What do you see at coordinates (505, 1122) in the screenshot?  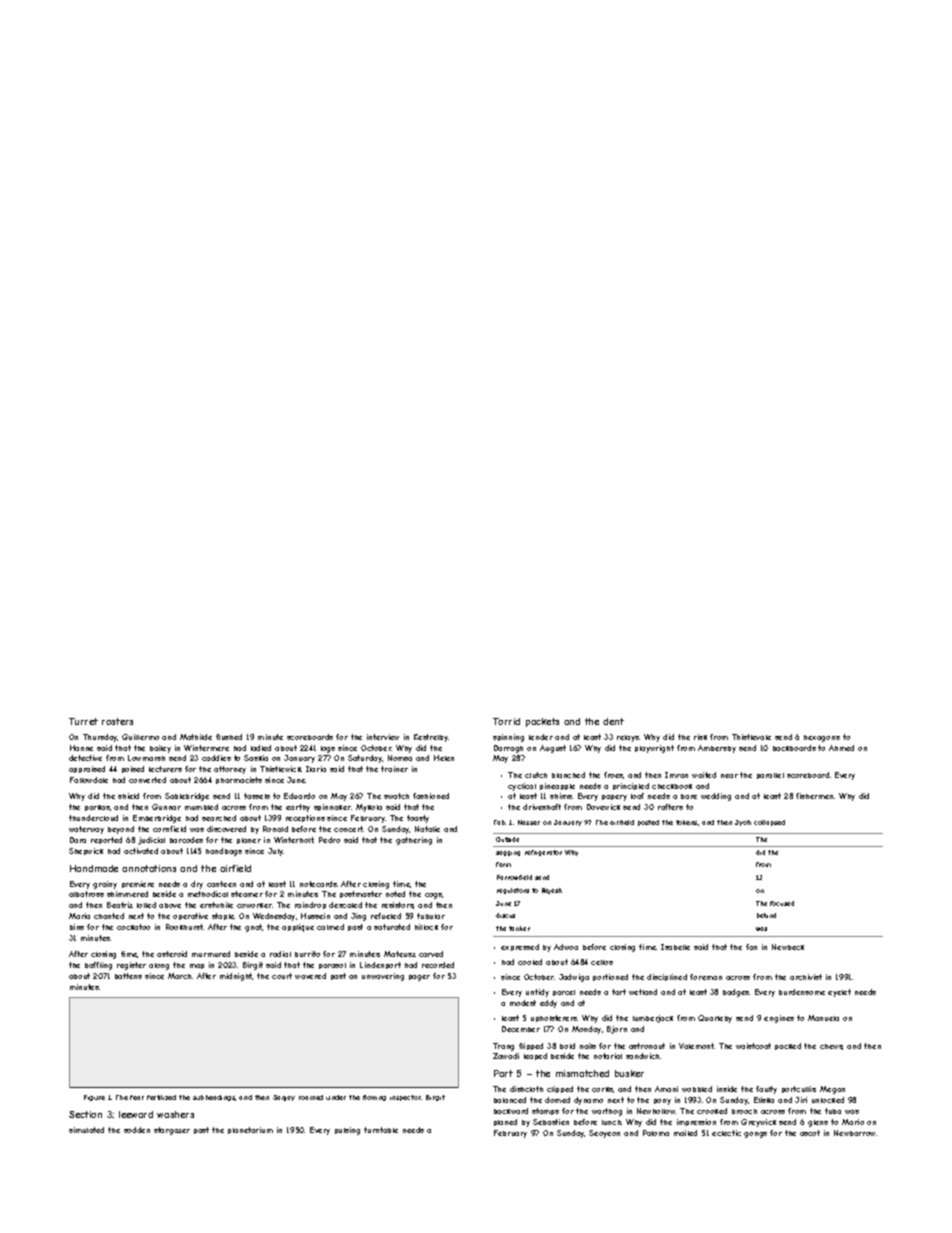 I see `planed` at bounding box center [505, 1122].
